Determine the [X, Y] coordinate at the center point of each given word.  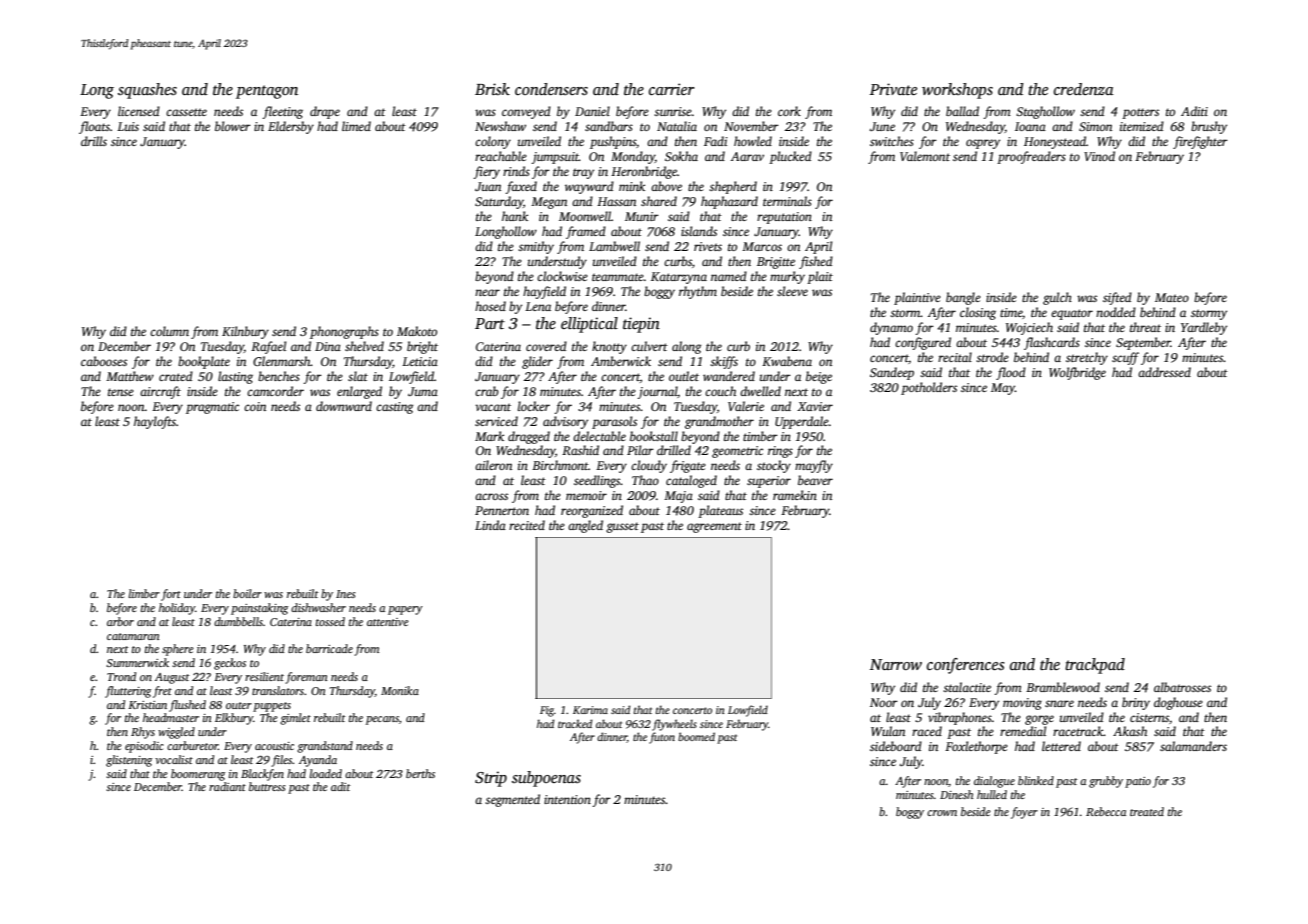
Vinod [1099, 156]
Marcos [762, 246]
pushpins [613, 142]
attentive [388, 622]
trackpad [1095, 666]
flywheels [674, 725]
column [169, 331]
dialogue [994, 782]
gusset [622, 527]
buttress [267, 786]
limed [356, 126]
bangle [963, 298]
